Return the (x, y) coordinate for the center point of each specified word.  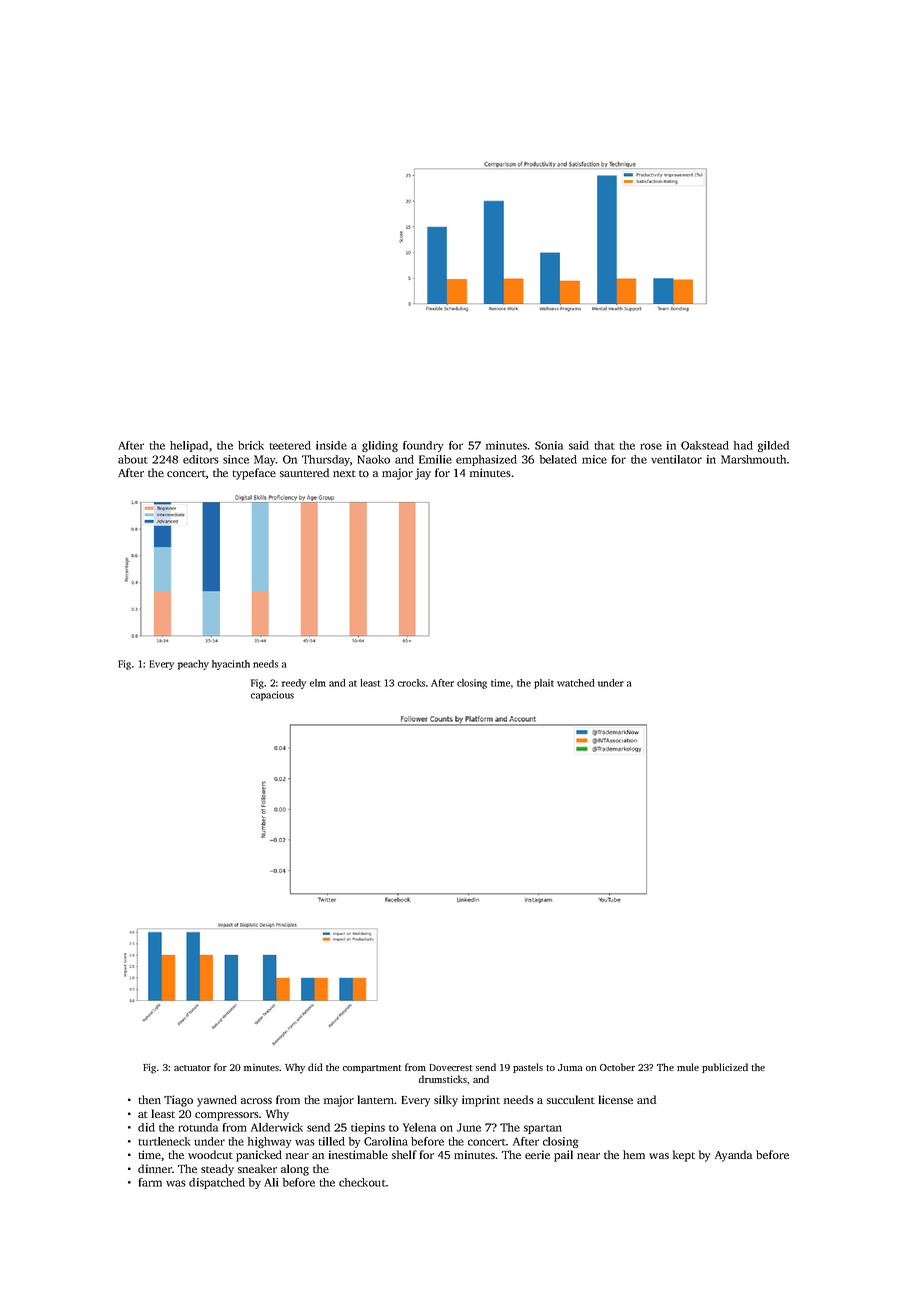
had (743, 445)
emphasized (486, 460)
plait (544, 684)
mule (688, 1067)
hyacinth (231, 665)
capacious (272, 696)
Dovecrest (450, 1067)
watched (575, 683)
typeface (254, 474)
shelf (404, 1154)
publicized (725, 1068)
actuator (192, 1068)
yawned (217, 1101)
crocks (411, 683)
